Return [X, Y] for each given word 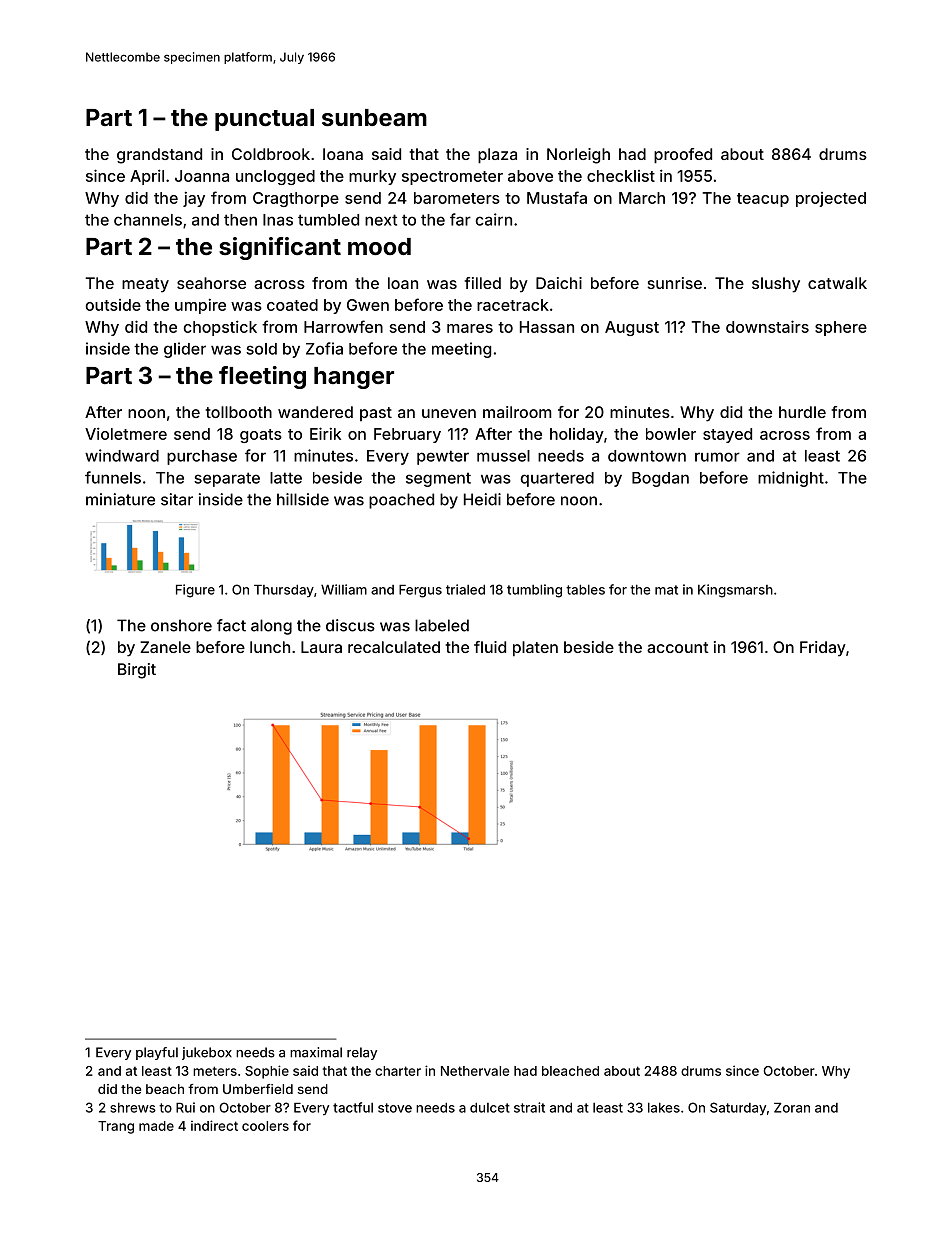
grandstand [159, 156]
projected [831, 199]
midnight [791, 479]
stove [395, 1108]
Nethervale [475, 1071]
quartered [557, 479]
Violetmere [126, 433]
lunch [270, 647]
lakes [664, 1107]
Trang [116, 1127]
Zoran [792, 1107]
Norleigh [578, 156]
